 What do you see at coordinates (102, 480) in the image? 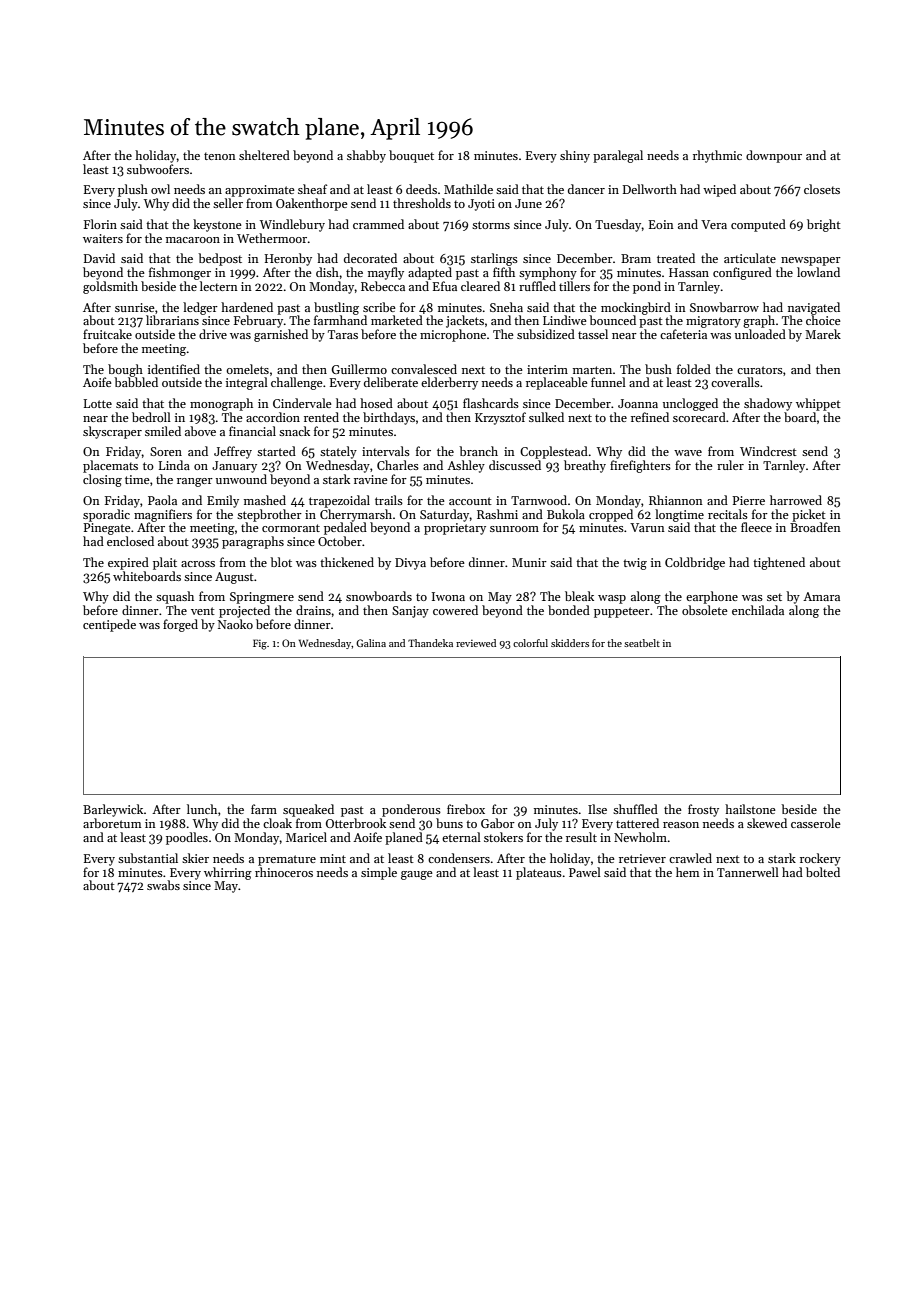
I see `closing` at bounding box center [102, 480].
